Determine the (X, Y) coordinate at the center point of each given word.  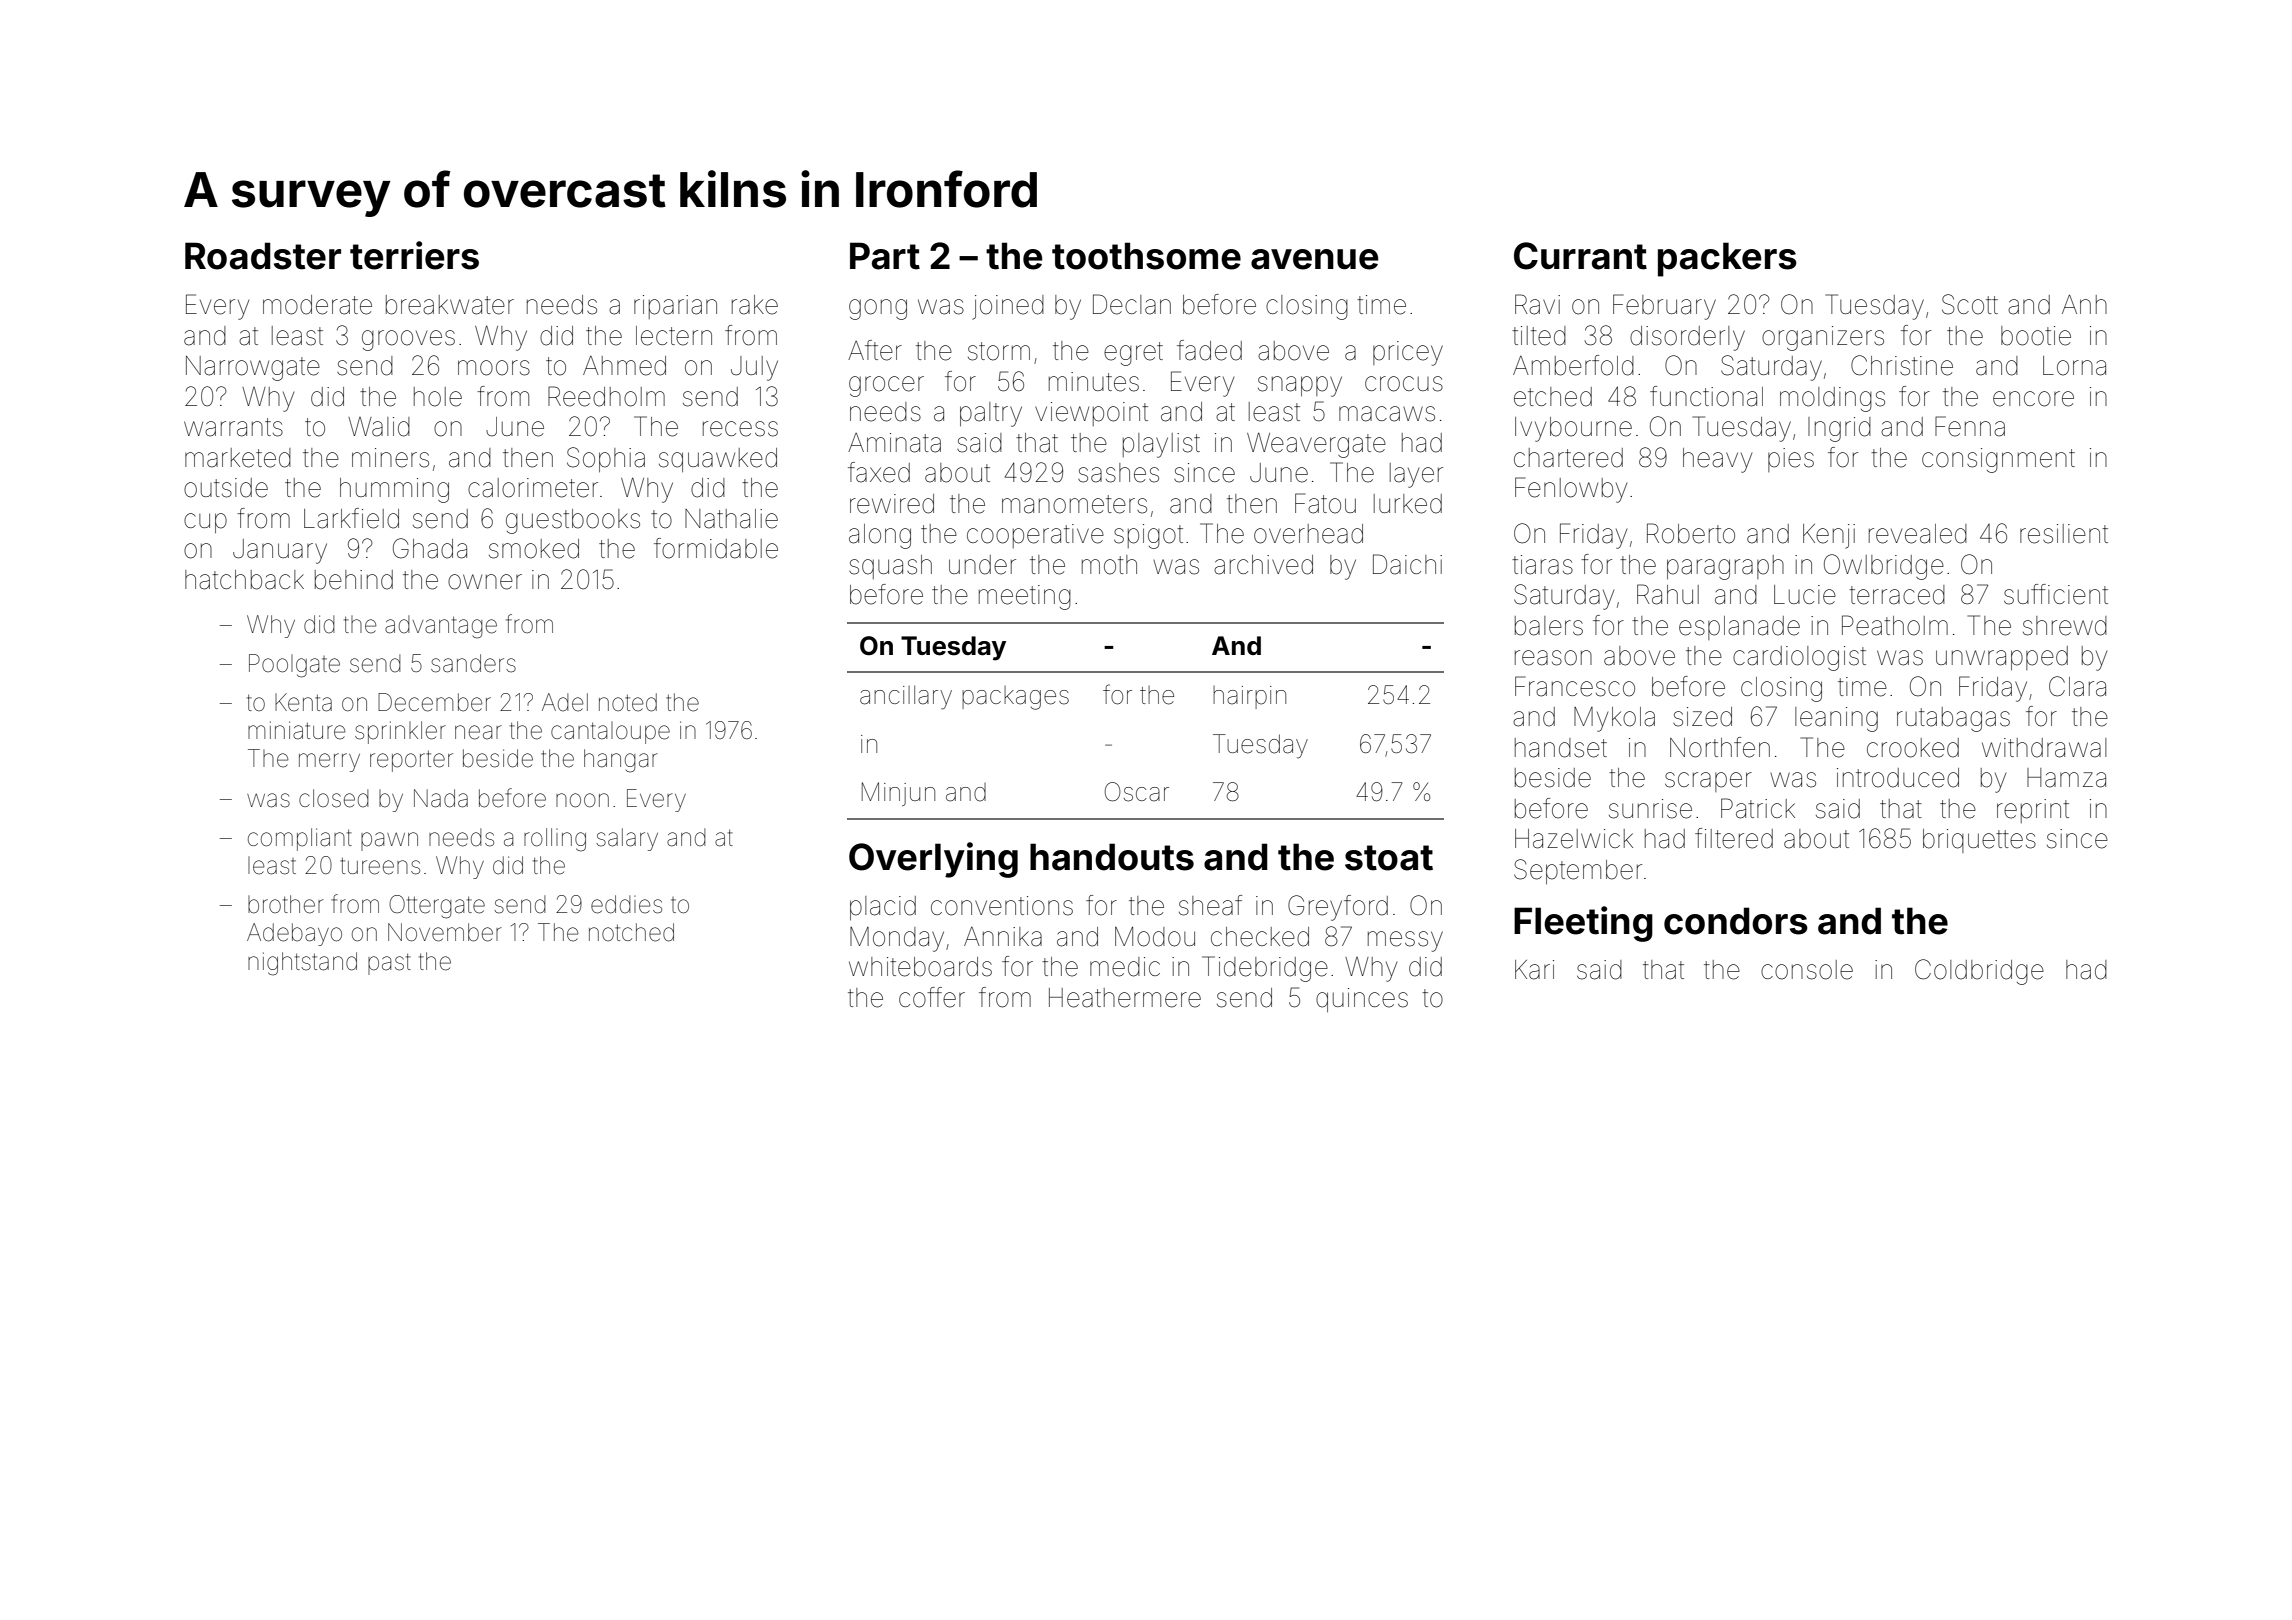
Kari (1534, 970)
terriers (414, 255)
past (389, 964)
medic (1125, 967)
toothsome (1146, 256)
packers (1727, 259)
